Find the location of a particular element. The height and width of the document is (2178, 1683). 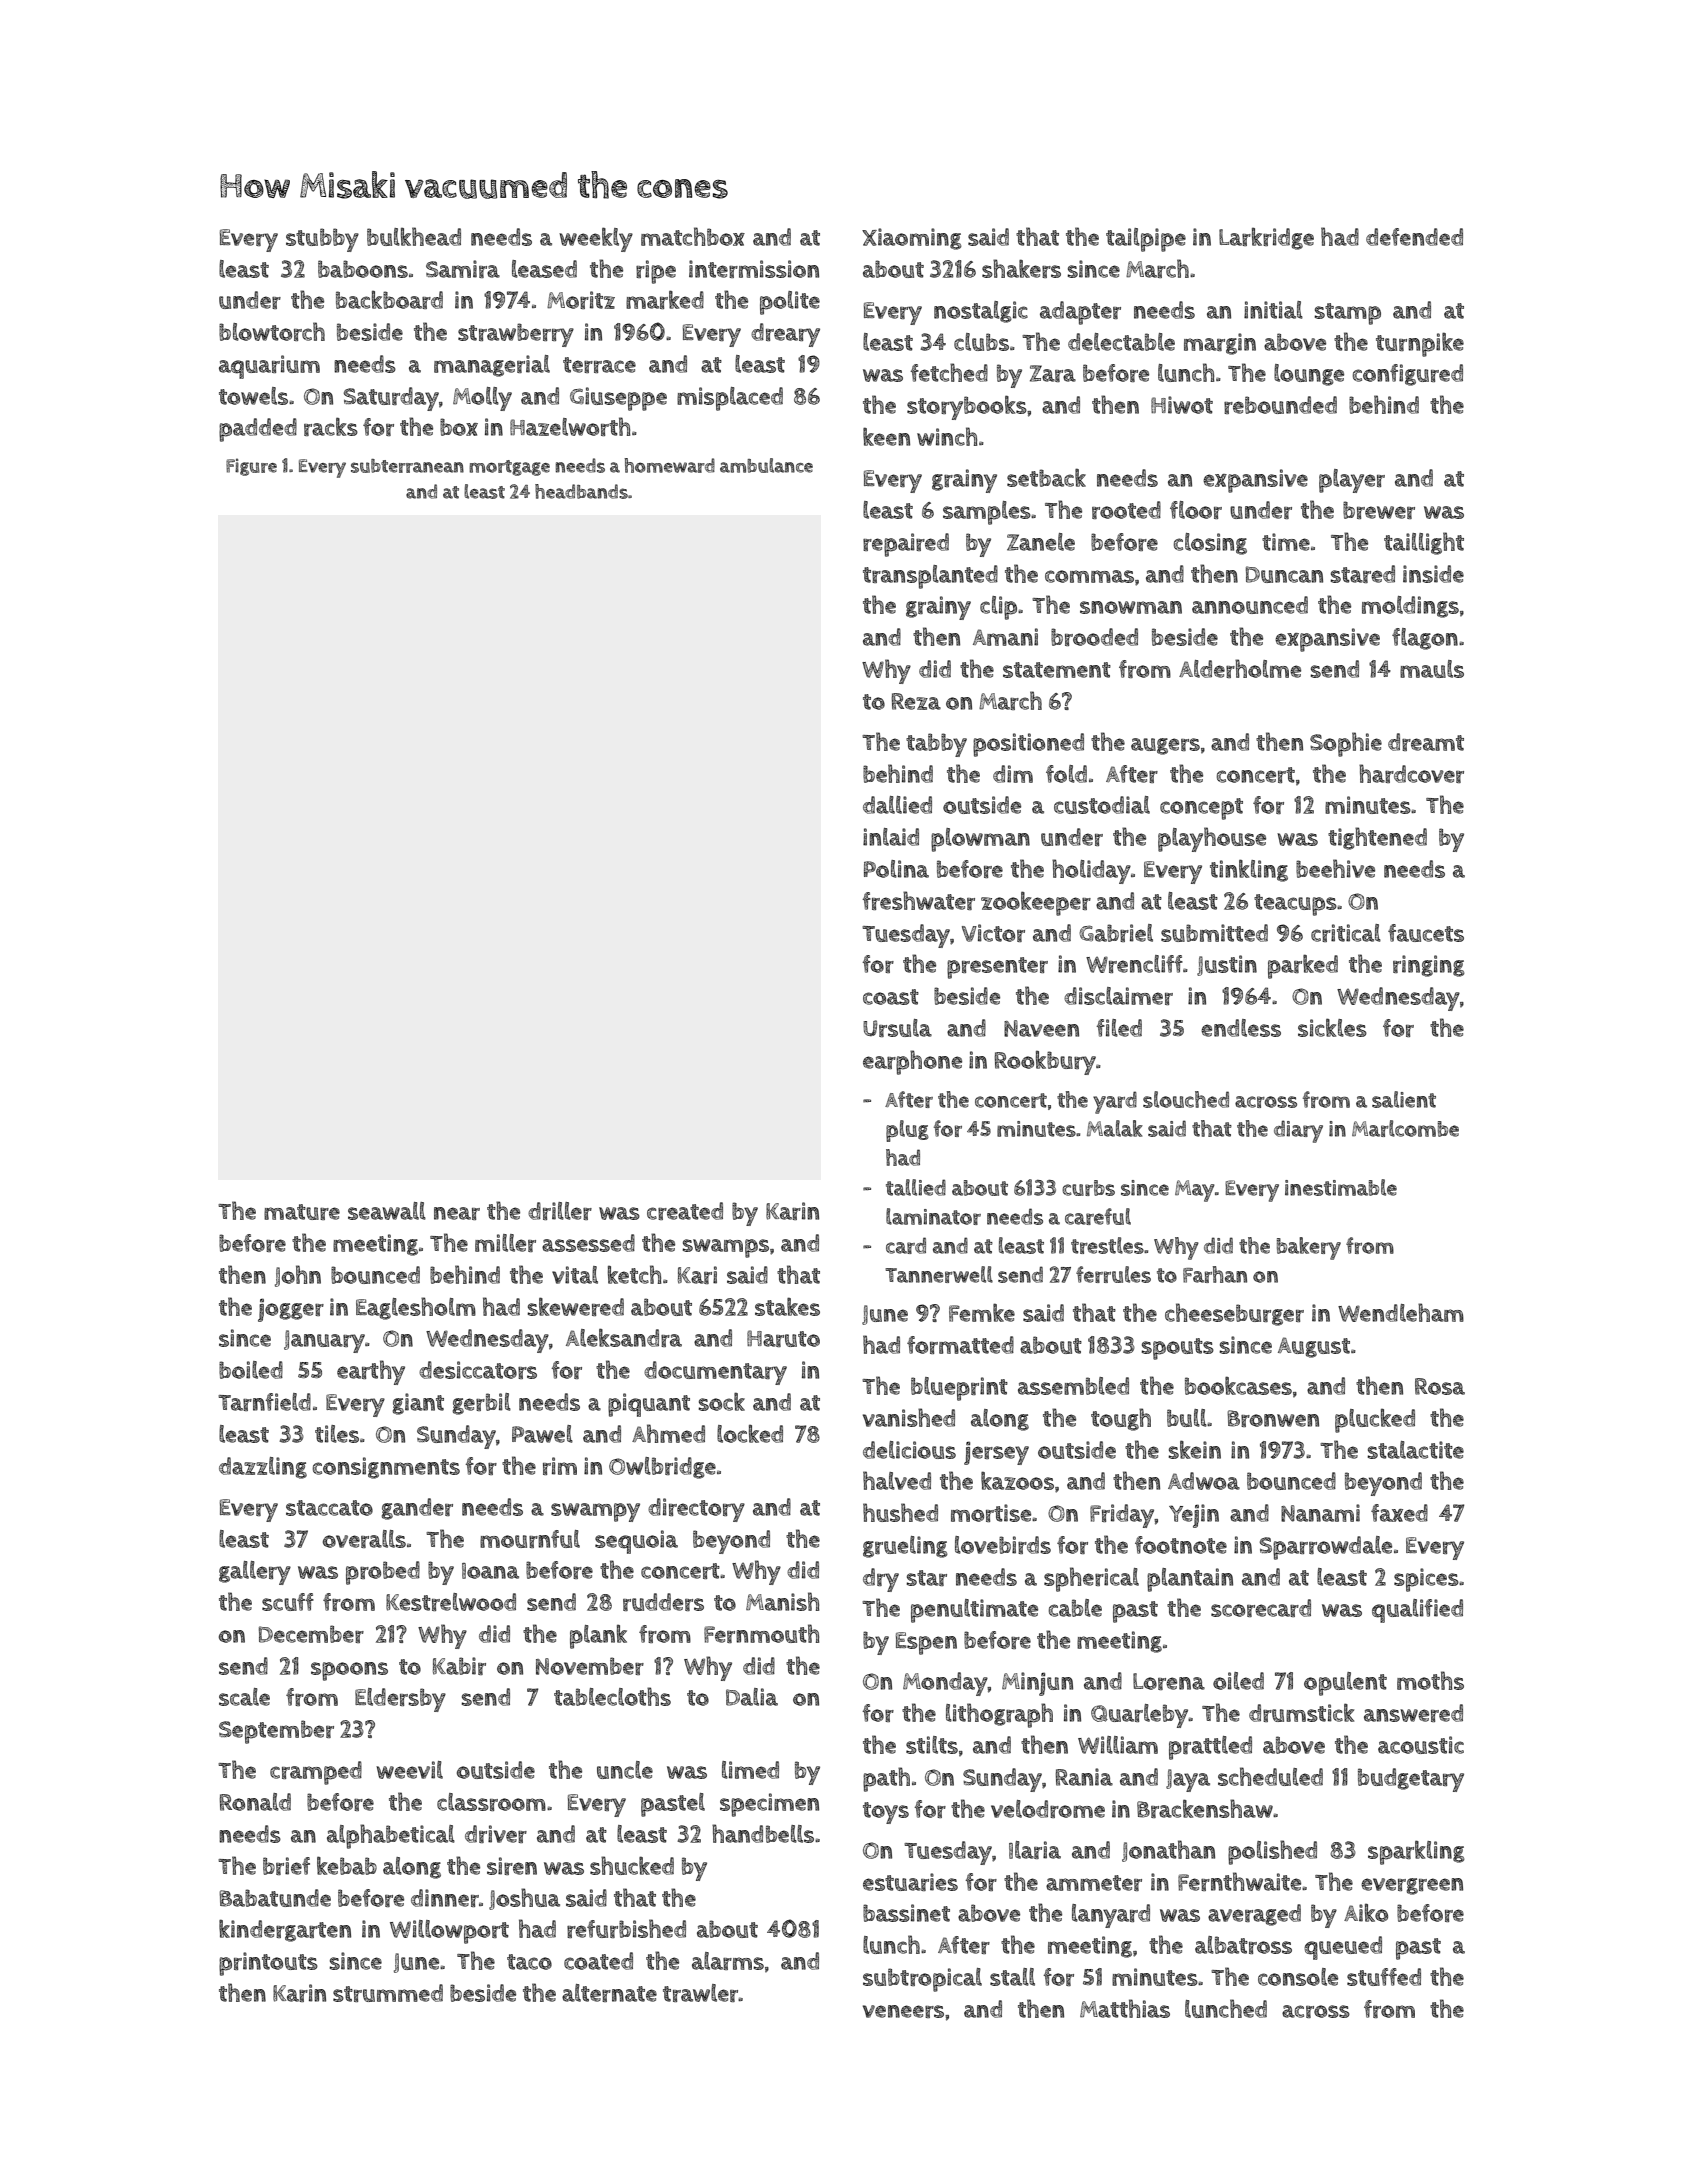

faucets is located at coordinates (1426, 933).
